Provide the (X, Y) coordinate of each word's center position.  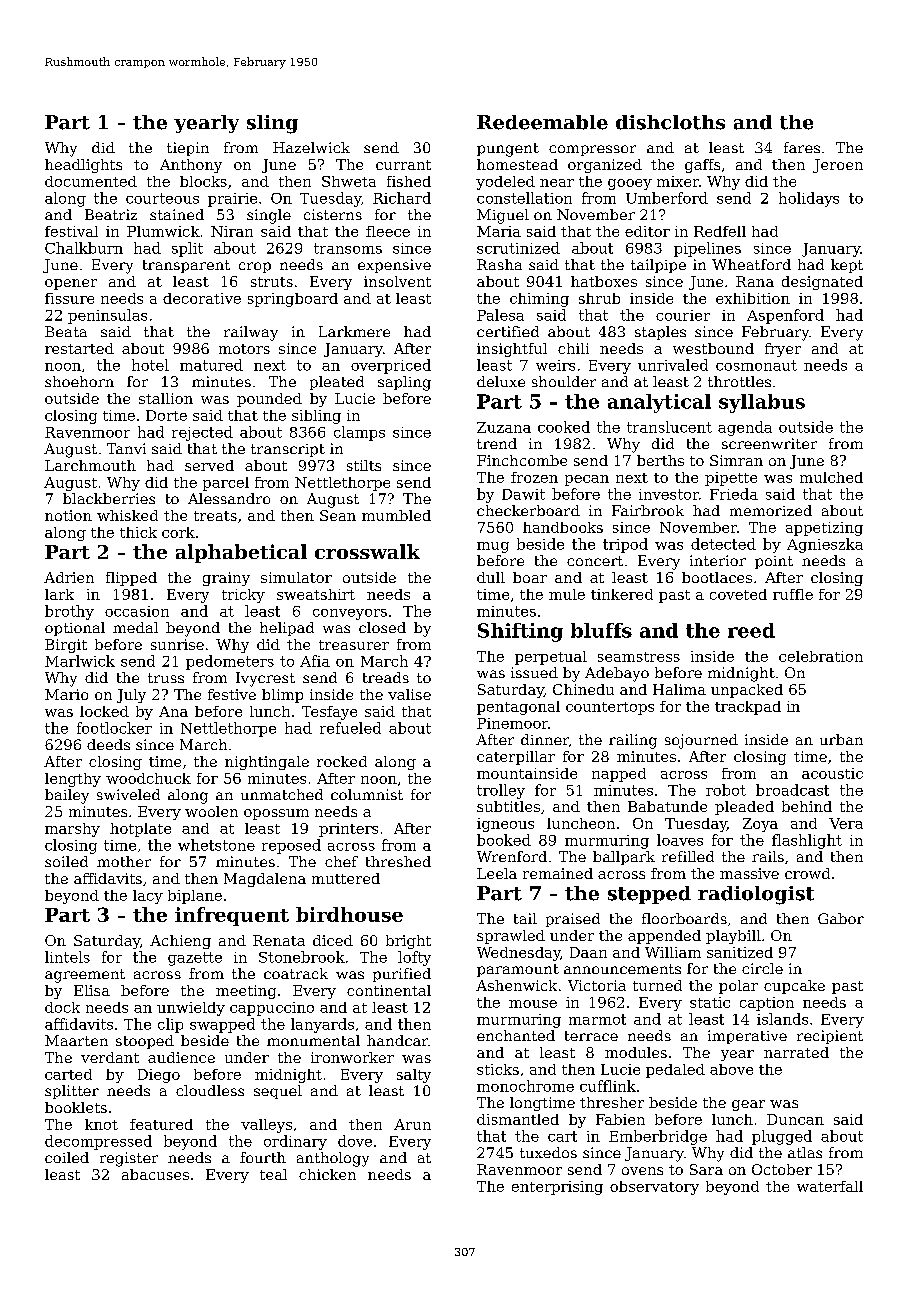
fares (802, 147)
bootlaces (717, 577)
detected (723, 544)
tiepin (188, 149)
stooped (145, 1042)
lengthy (73, 780)
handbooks (563, 527)
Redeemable (542, 122)
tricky (243, 596)
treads (386, 677)
